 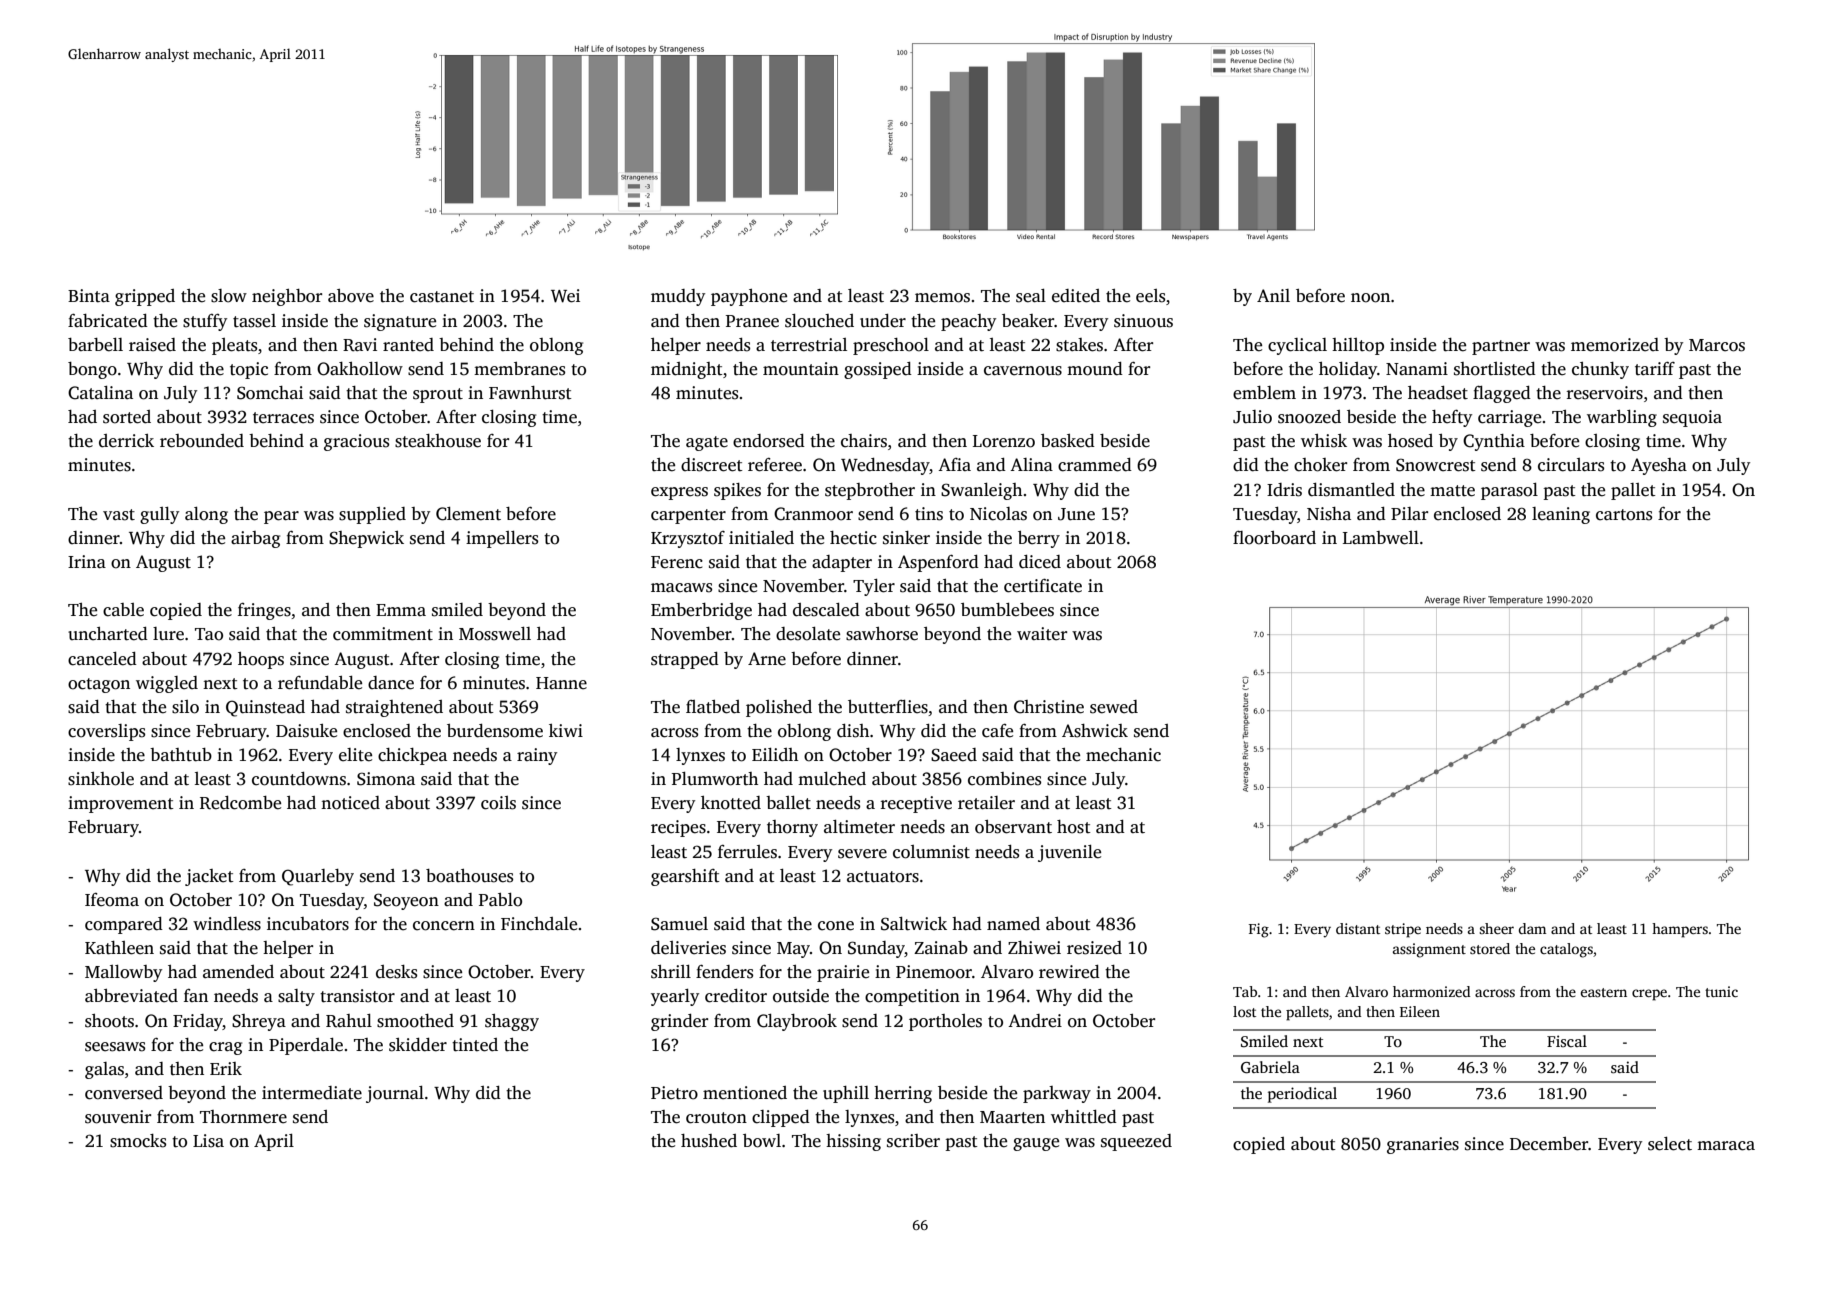 I want to click on payphone, so click(x=749, y=297).
